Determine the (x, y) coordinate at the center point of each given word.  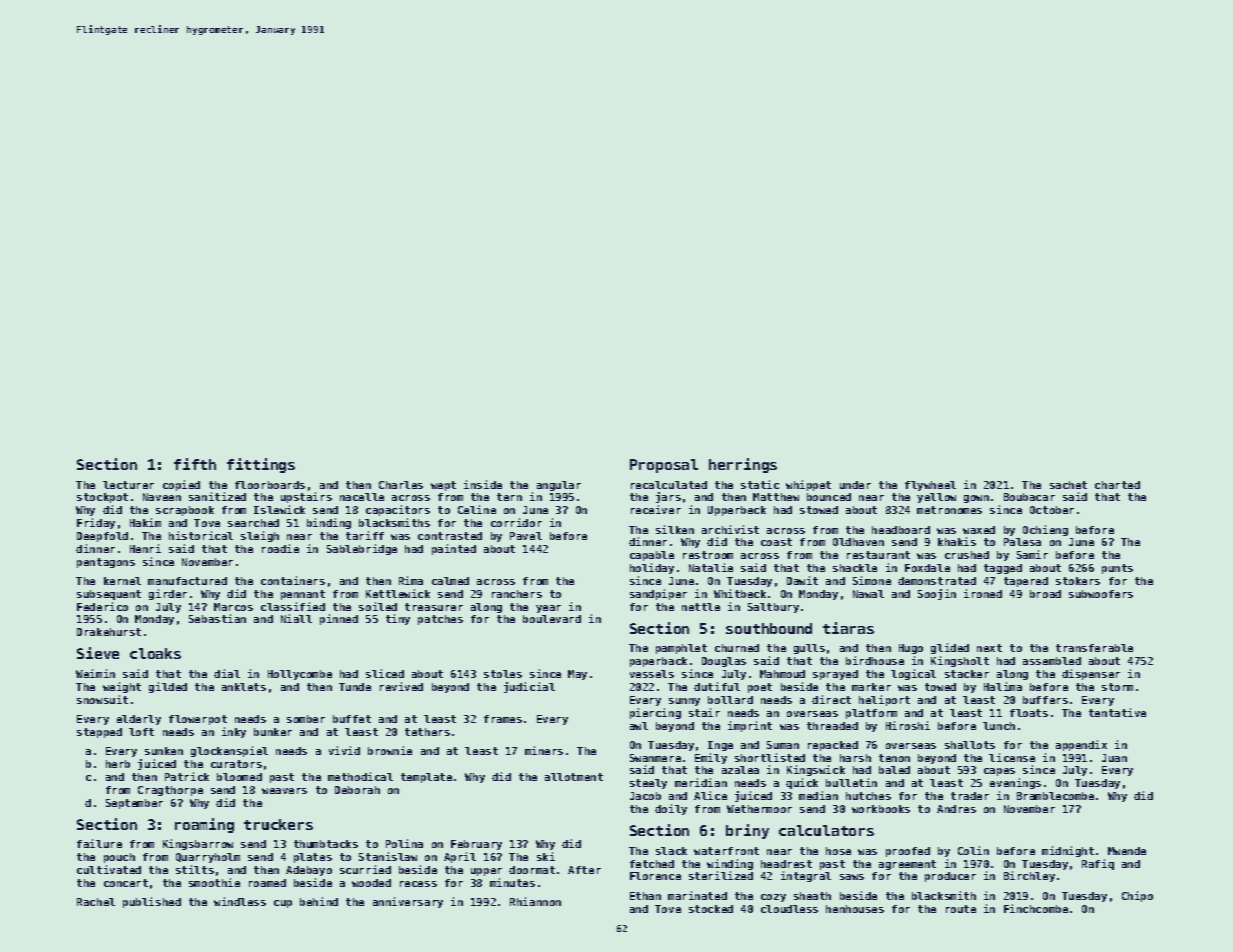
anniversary (408, 902)
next (989, 648)
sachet (1068, 485)
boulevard (552, 619)
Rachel (96, 902)
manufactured (187, 581)
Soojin (937, 594)
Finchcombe (1036, 908)
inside (483, 484)
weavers (284, 791)
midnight (1068, 851)
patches (440, 620)
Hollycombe (300, 675)
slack (671, 851)
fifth (195, 464)
